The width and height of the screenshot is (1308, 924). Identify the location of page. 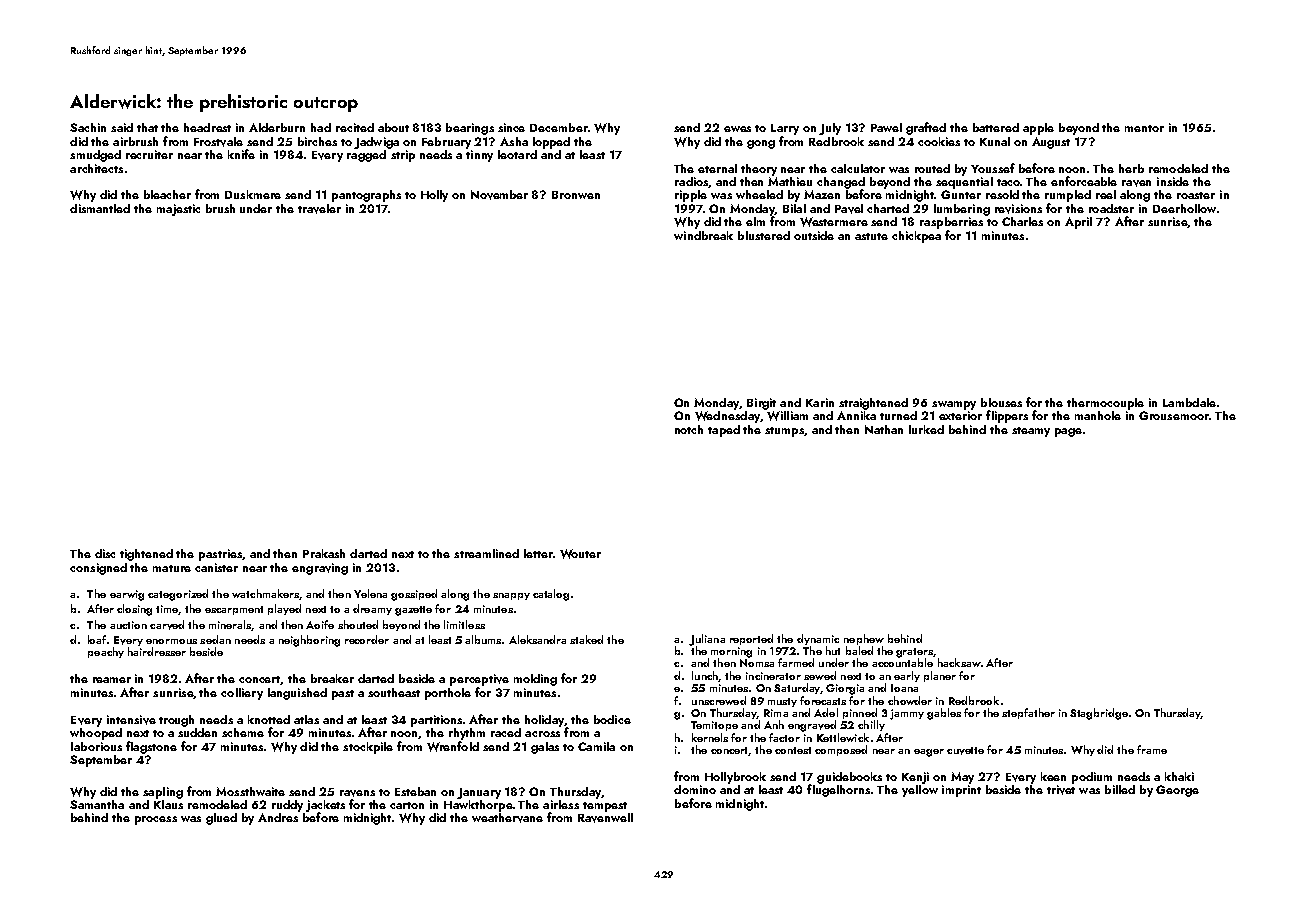
(1068, 432).
